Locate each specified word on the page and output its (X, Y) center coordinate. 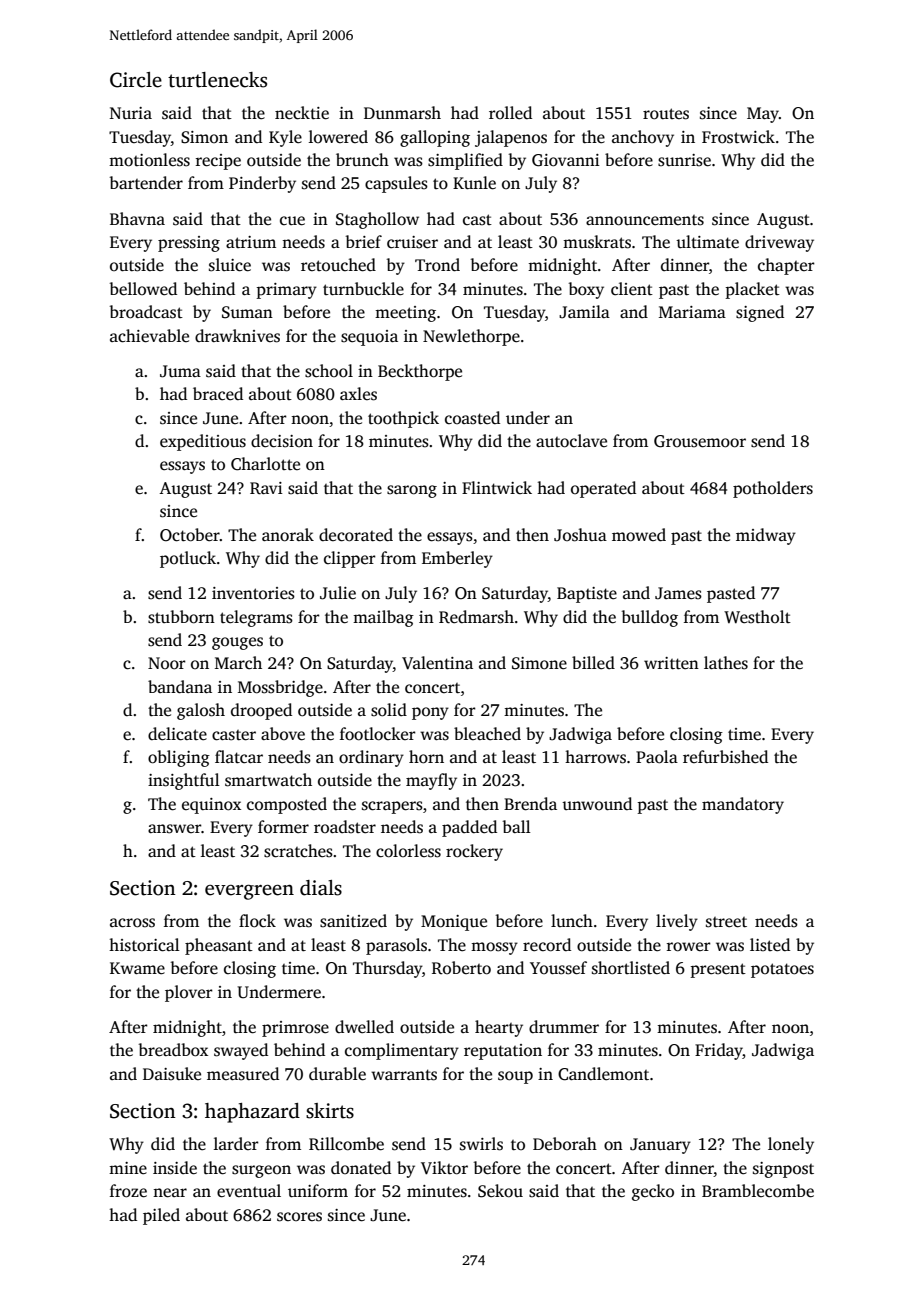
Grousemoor (700, 441)
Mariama (692, 312)
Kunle (474, 183)
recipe (218, 162)
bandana (180, 687)
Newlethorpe (471, 337)
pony (430, 713)
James (678, 593)
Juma (180, 371)
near (170, 1193)
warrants (404, 1075)
